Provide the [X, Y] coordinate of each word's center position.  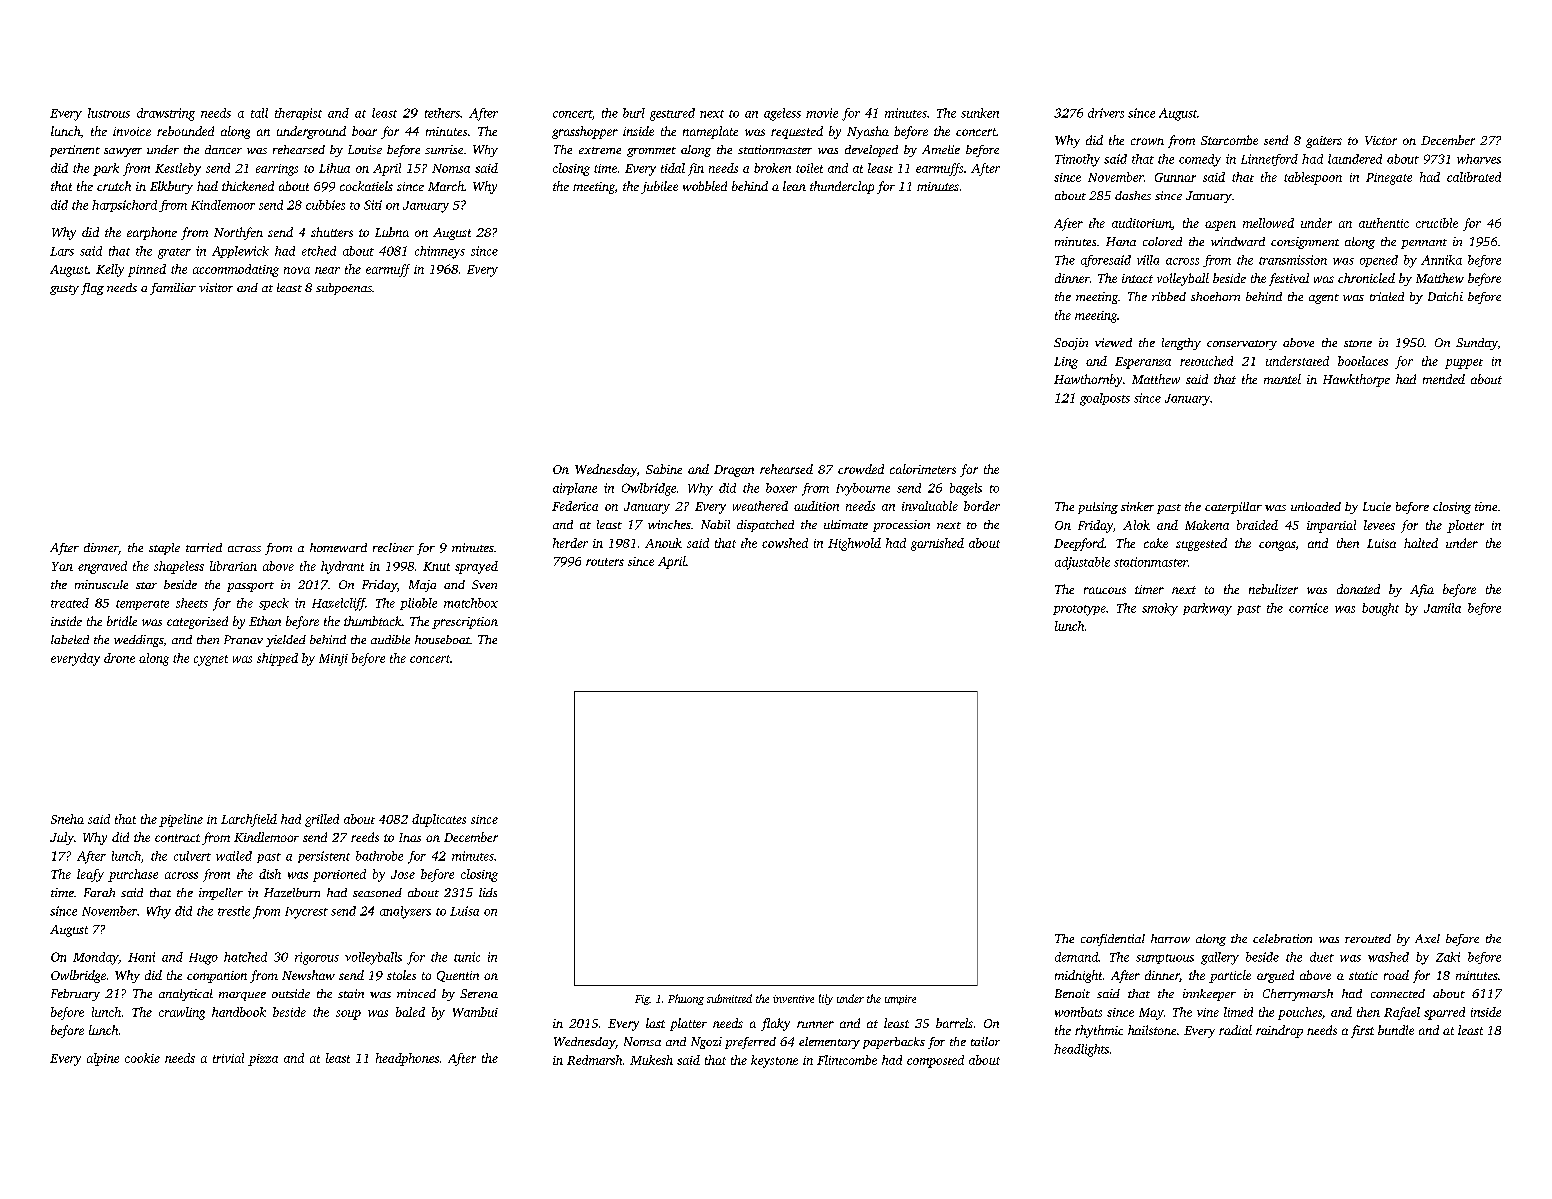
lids [488, 892]
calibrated [1474, 177]
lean [794, 186]
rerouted [1368, 938]
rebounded [185, 131]
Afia [1422, 590]
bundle [1396, 1030]
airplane [575, 489]
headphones [407, 1059]
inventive [793, 999]
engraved [102, 567]
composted [935, 1061]
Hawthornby [1088, 380]
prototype [1079, 610]
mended [1444, 379]
